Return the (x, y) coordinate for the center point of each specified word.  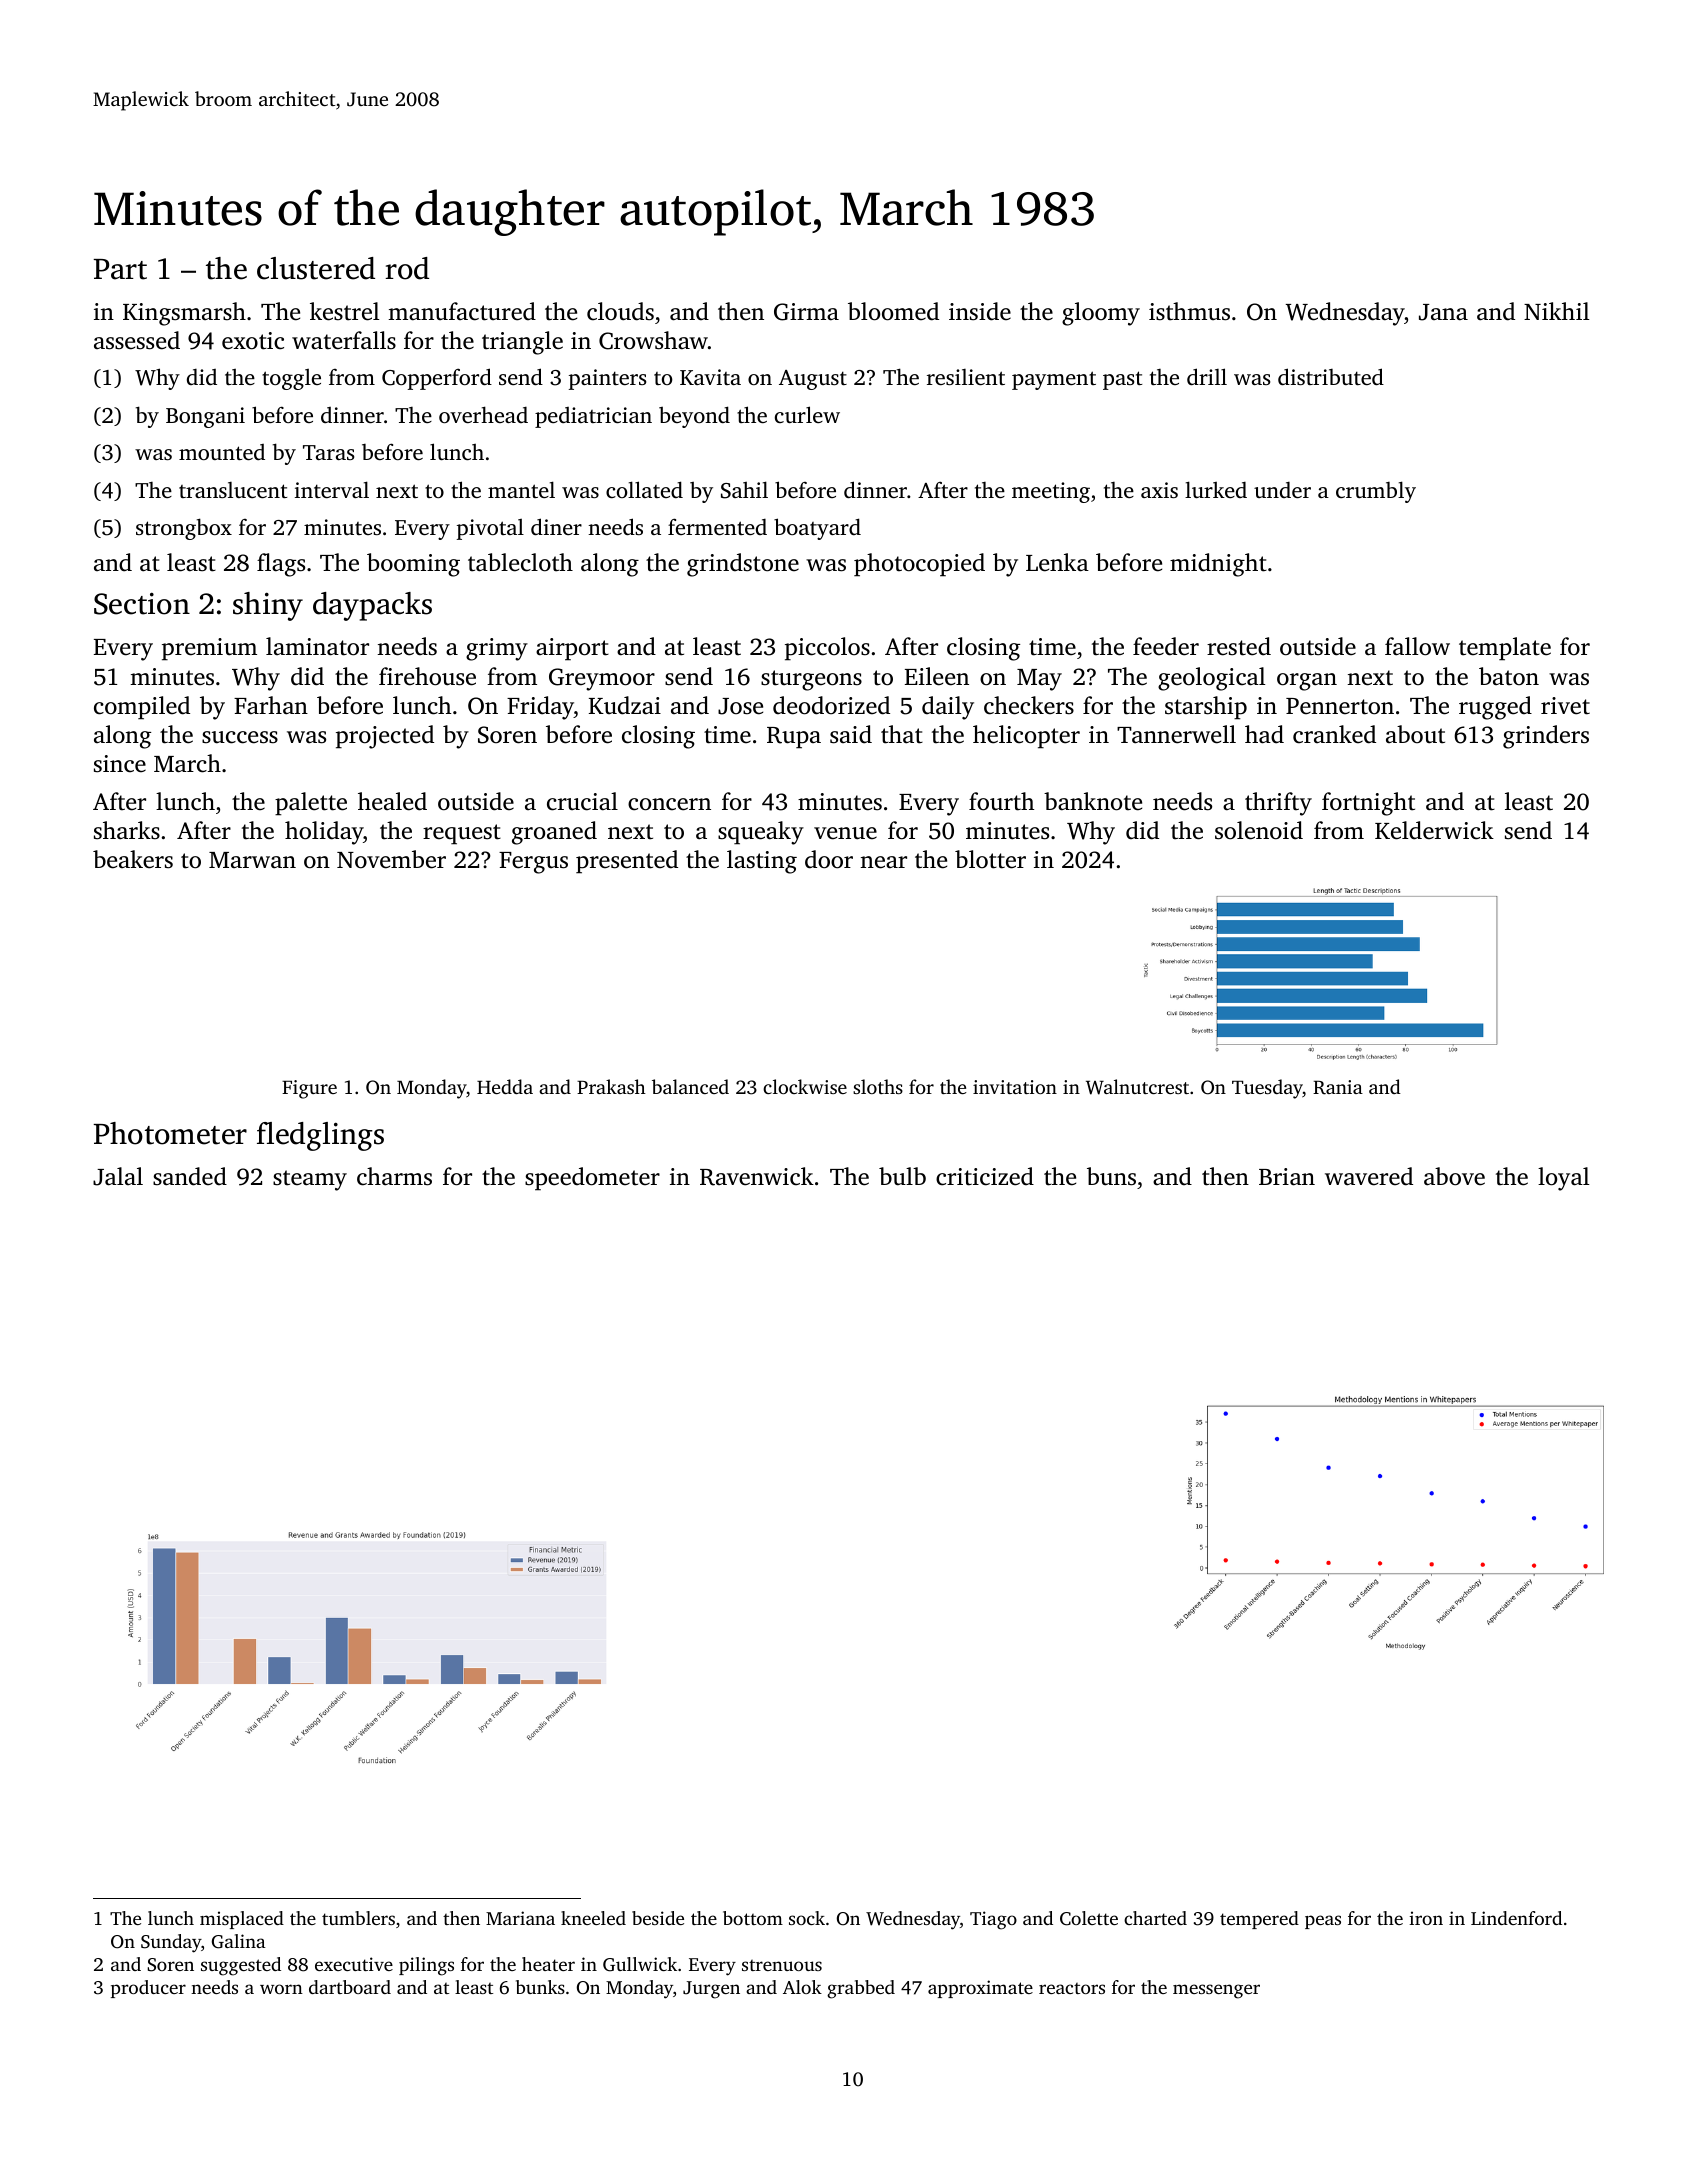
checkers (1029, 705)
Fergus (533, 863)
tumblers (358, 1918)
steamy (310, 1180)
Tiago (993, 1920)
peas (1323, 1922)
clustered (316, 268)
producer (148, 1989)
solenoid (1259, 830)
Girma (806, 312)
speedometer (592, 1179)
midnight (1218, 565)
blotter (990, 859)
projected (385, 737)
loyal (1563, 1179)
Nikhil (1556, 311)
